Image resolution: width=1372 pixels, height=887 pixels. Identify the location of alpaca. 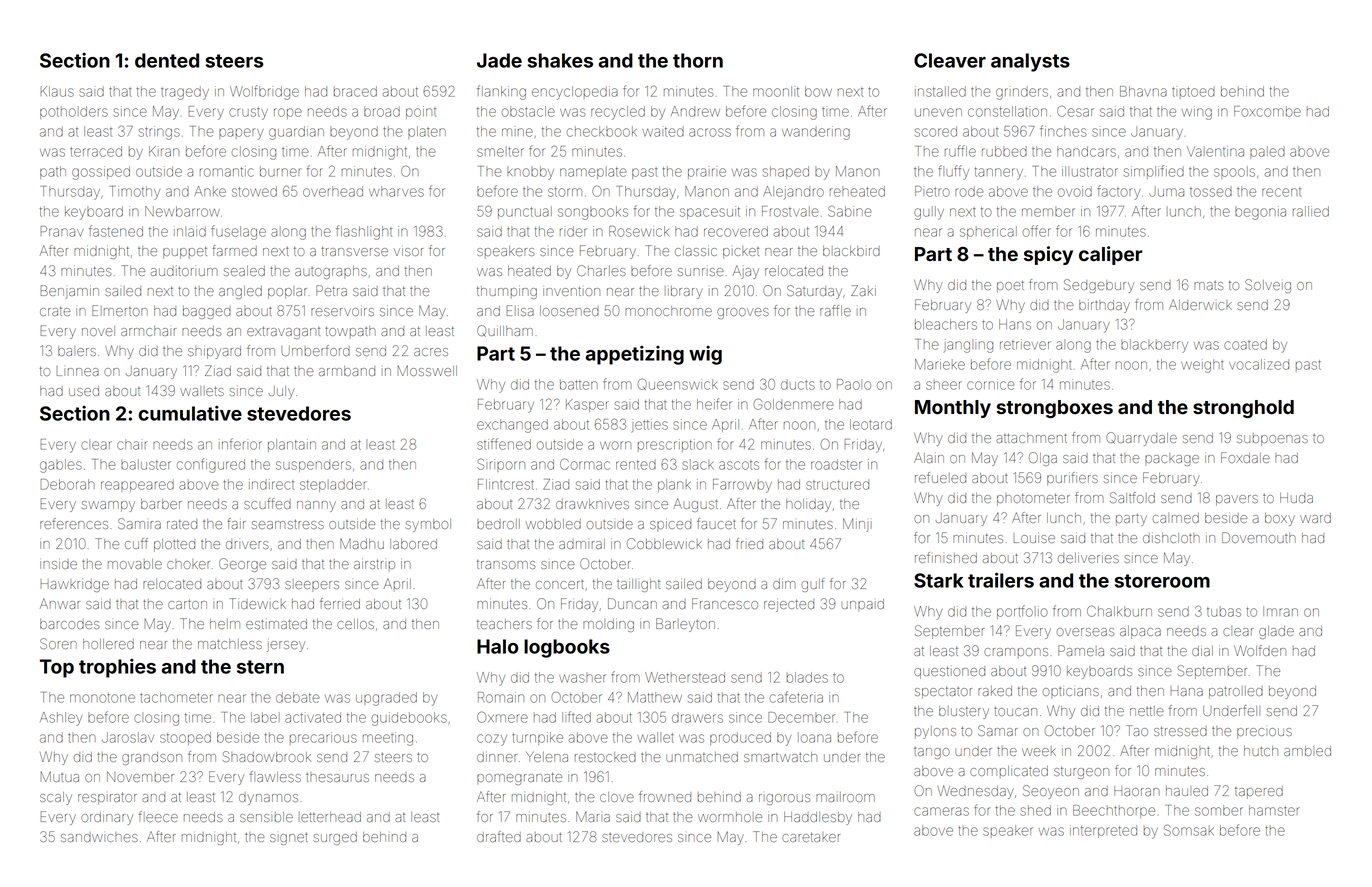
(1140, 632).
